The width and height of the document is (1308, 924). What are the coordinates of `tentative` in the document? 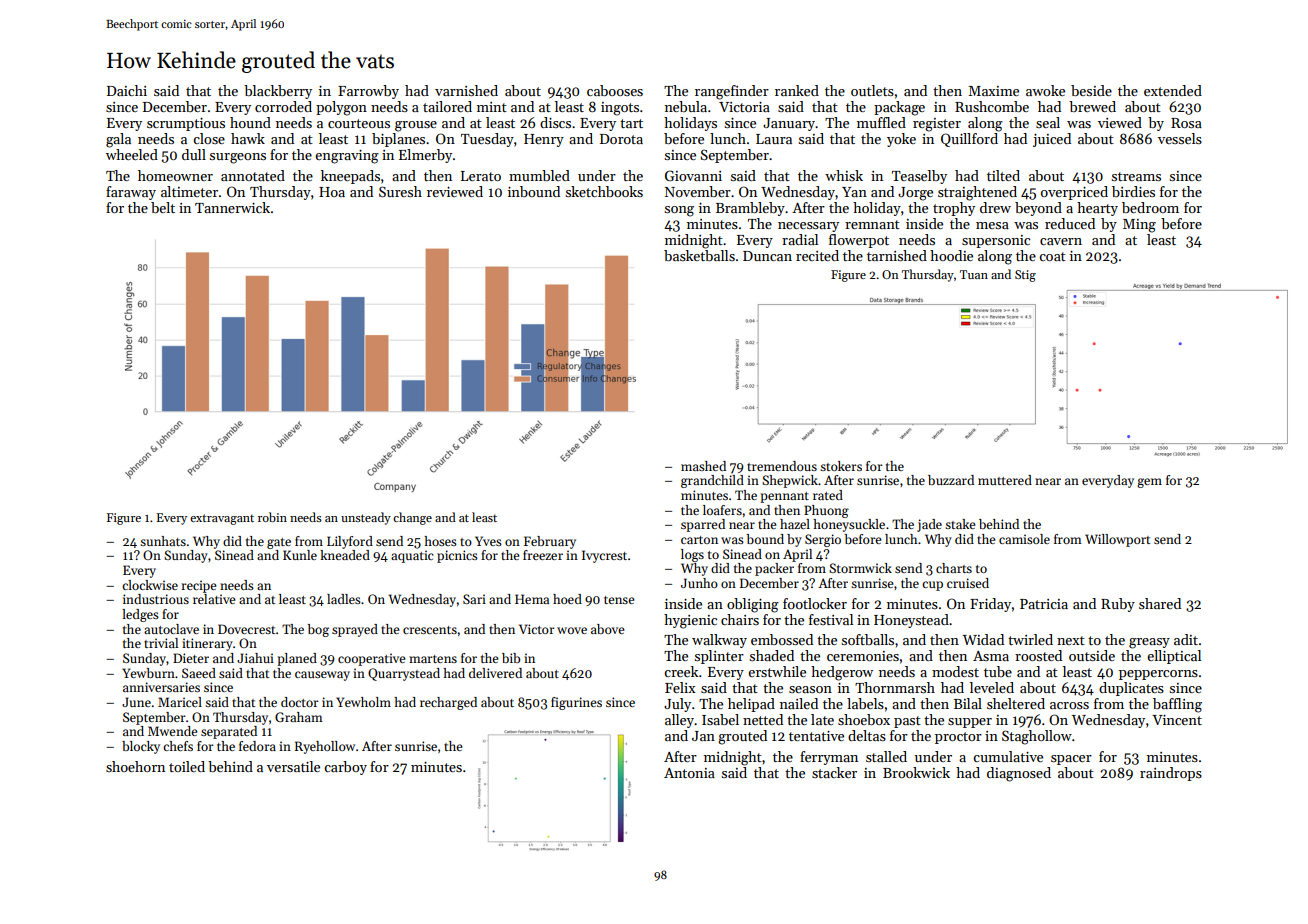 It's located at (816, 736).
